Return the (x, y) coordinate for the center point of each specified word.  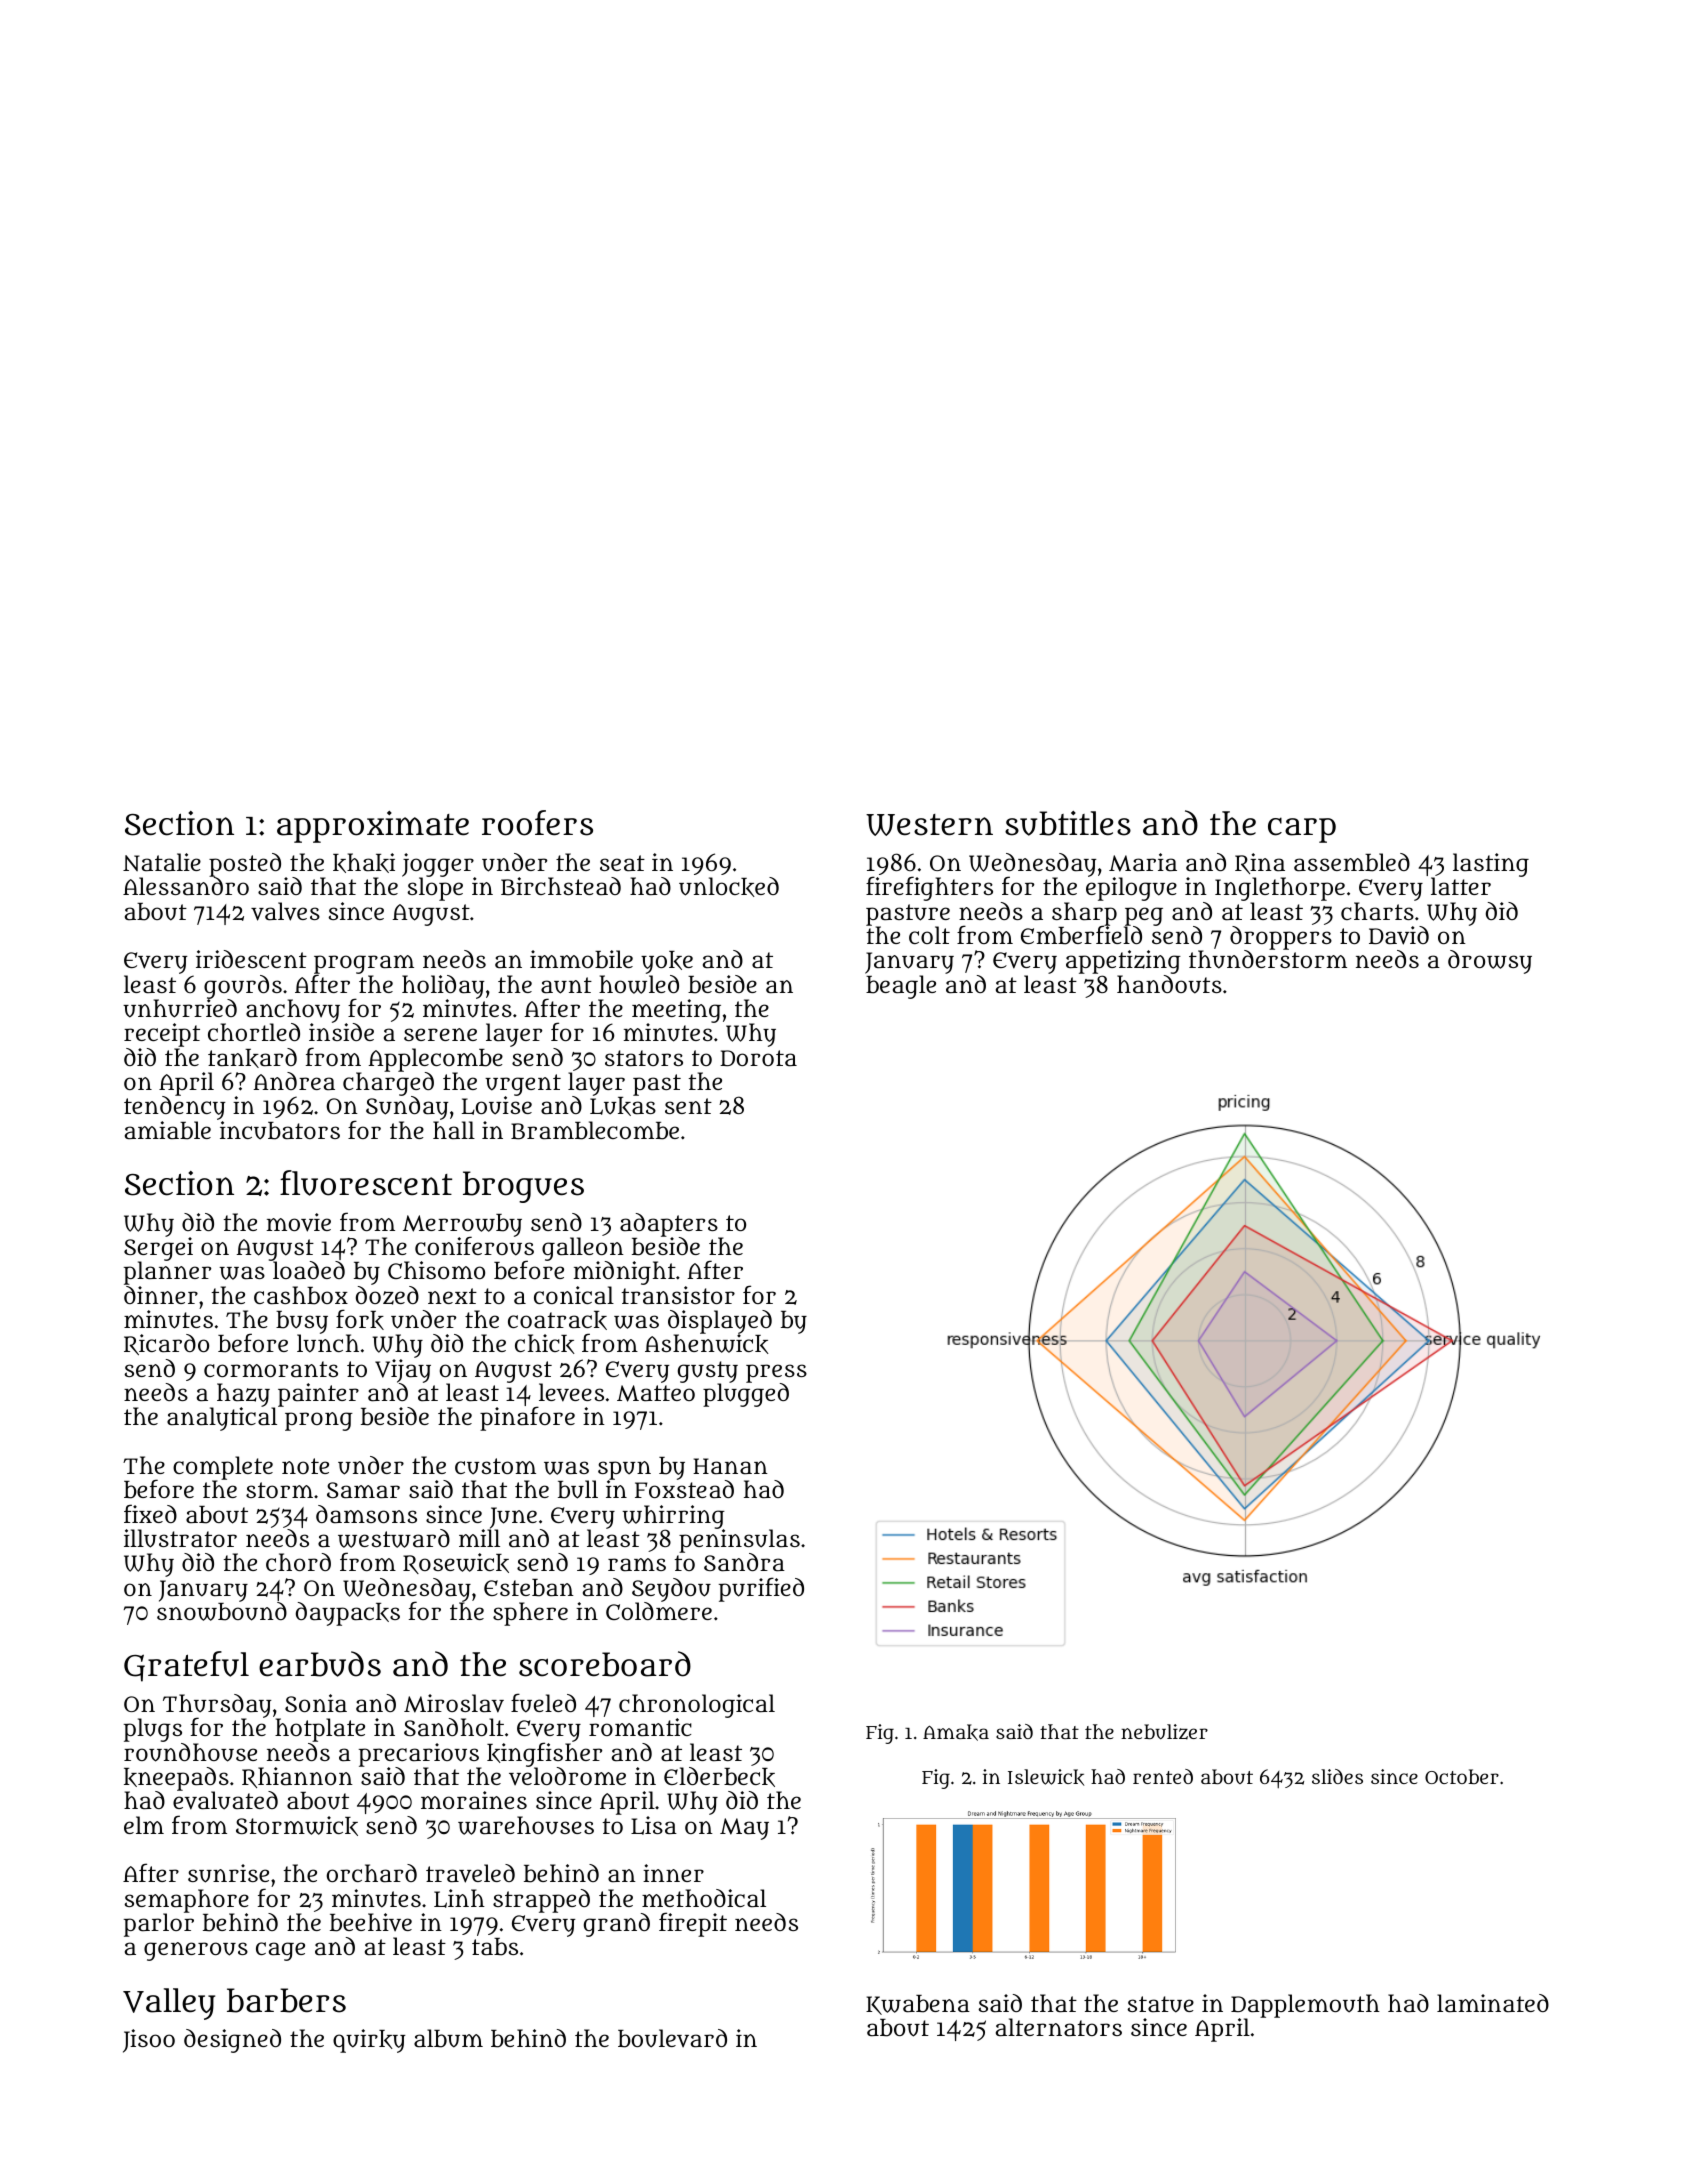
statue (1160, 2004)
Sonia (316, 1703)
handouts (1169, 984)
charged (388, 1084)
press (776, 1373)
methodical (704, 1898)
